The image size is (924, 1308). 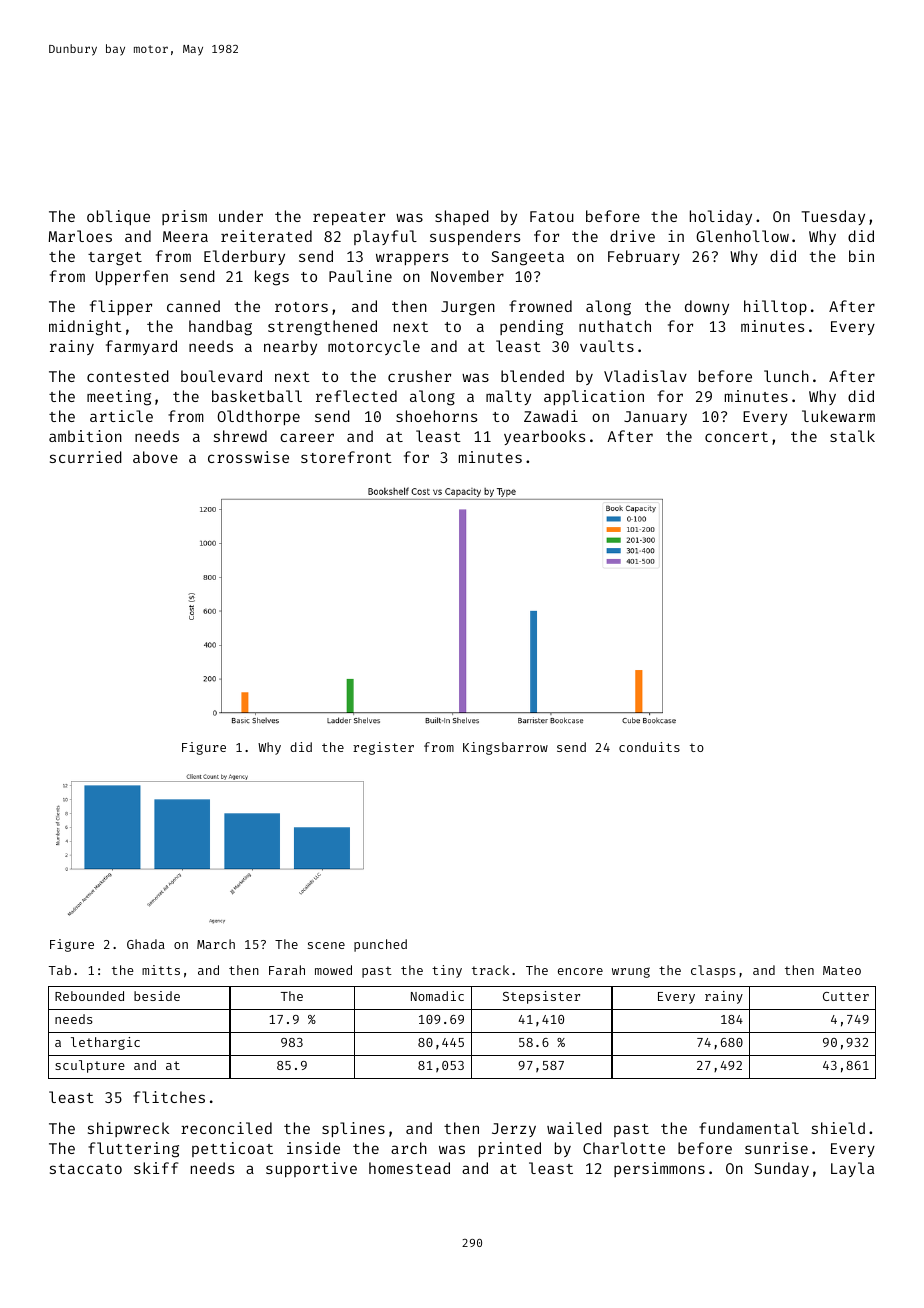 I want to click on Ghada, so click(x=146, y=944).
